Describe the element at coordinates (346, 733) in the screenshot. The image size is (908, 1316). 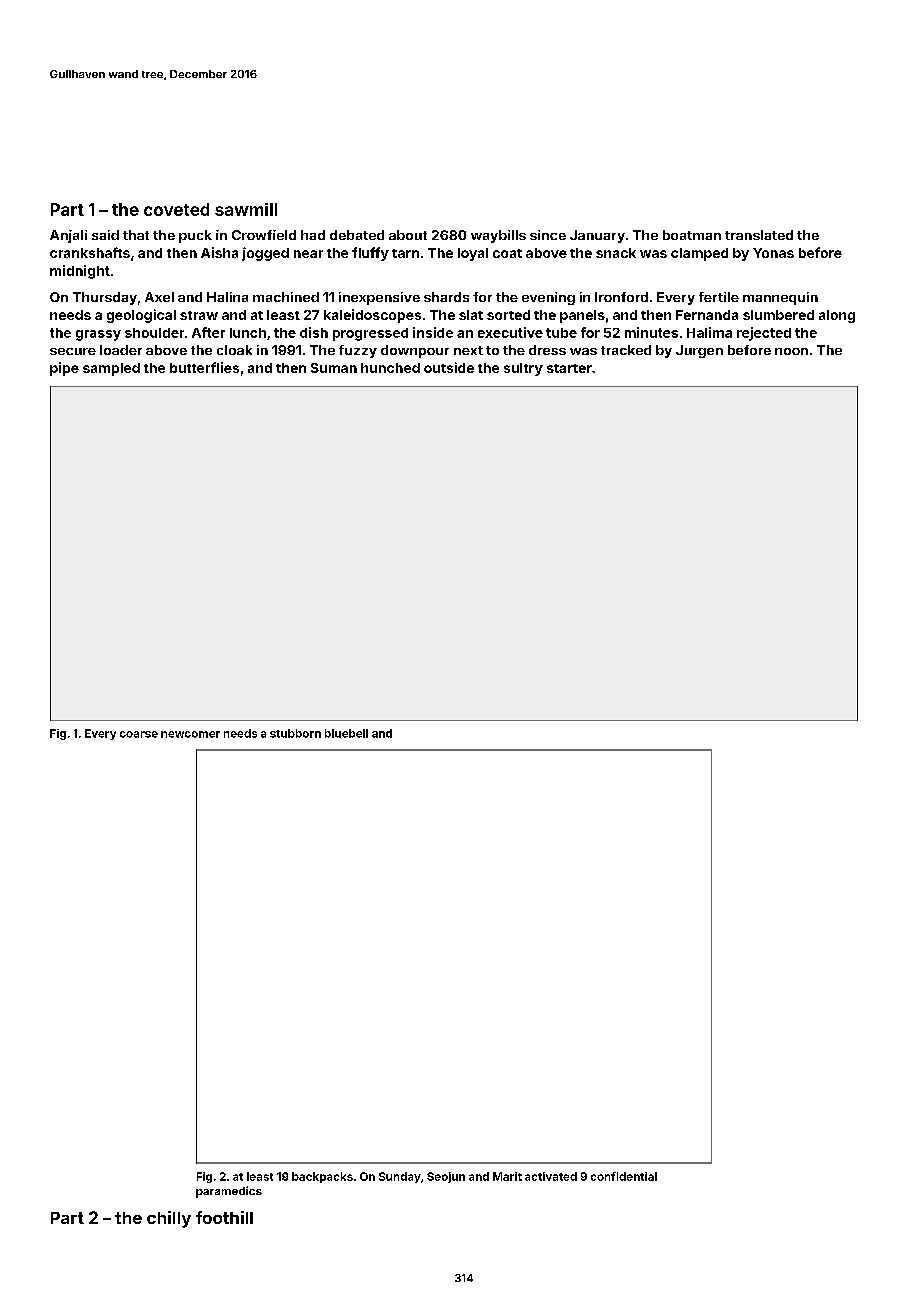
I see `bluebell` at that location.
